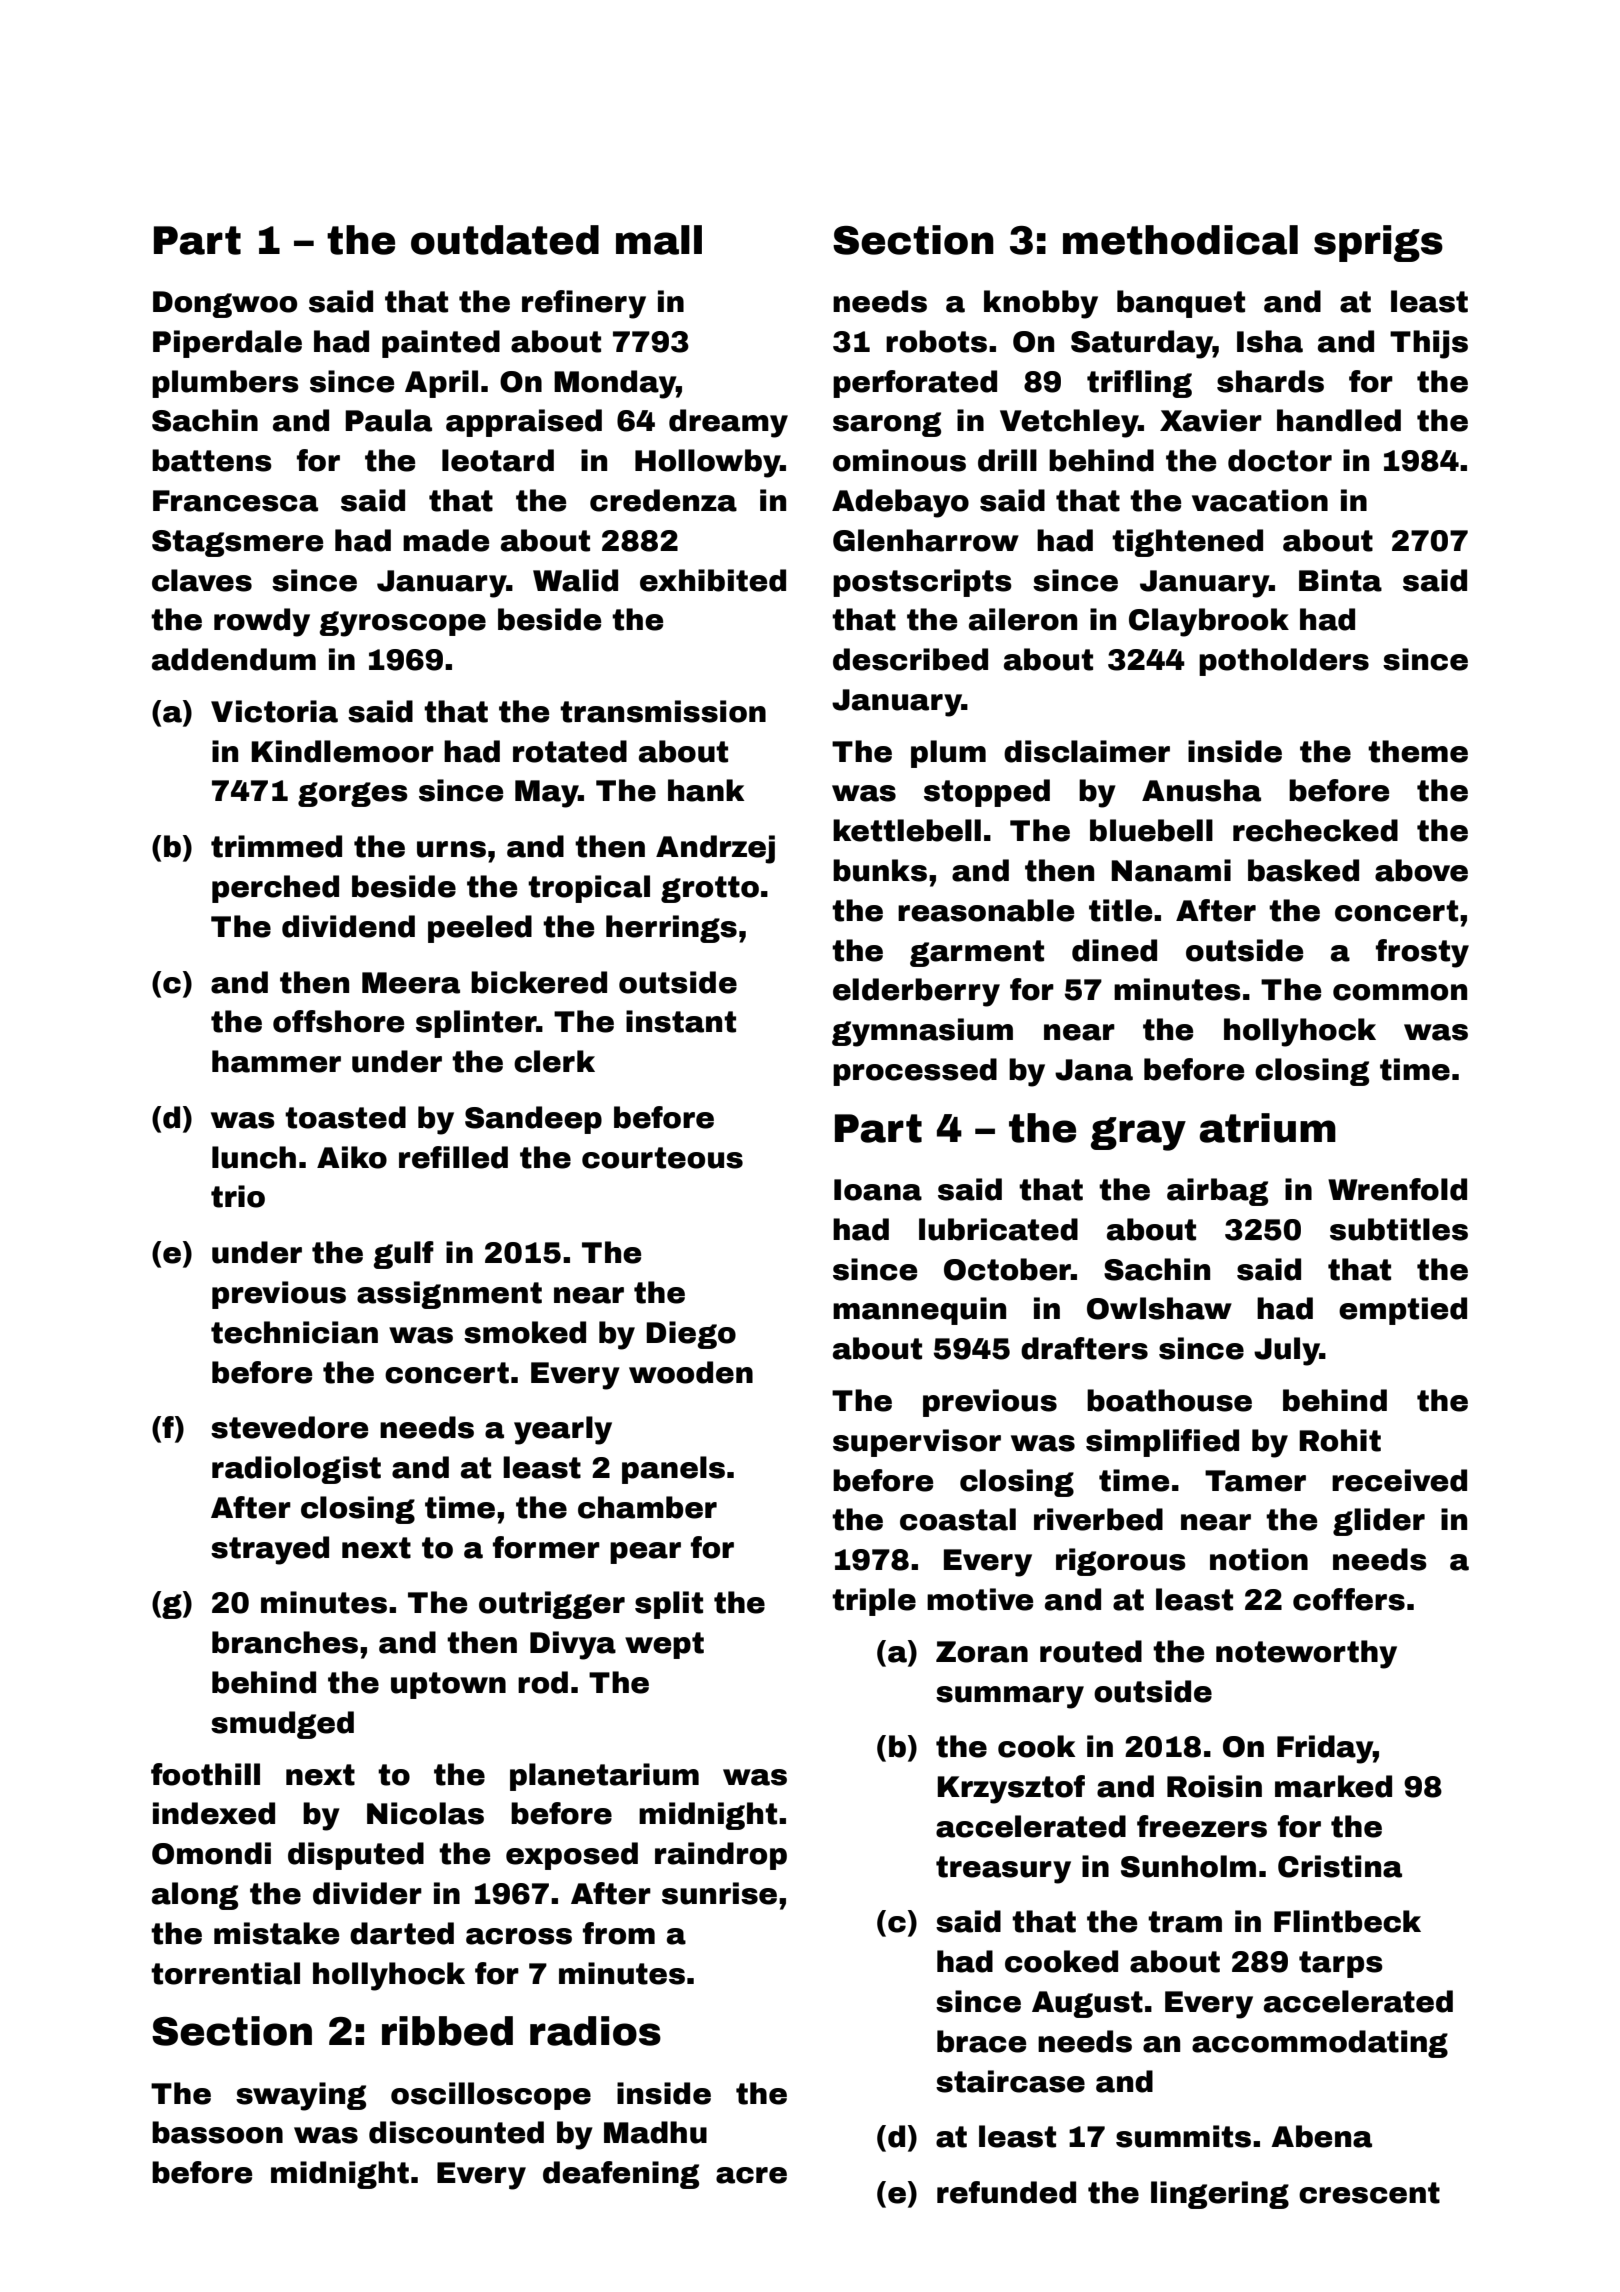 The height and width of the image is (2292, 1620). What do you see at coordinates (225, 304) in the image?
I see `Dongwoo` at bounding box center [225, 304].
